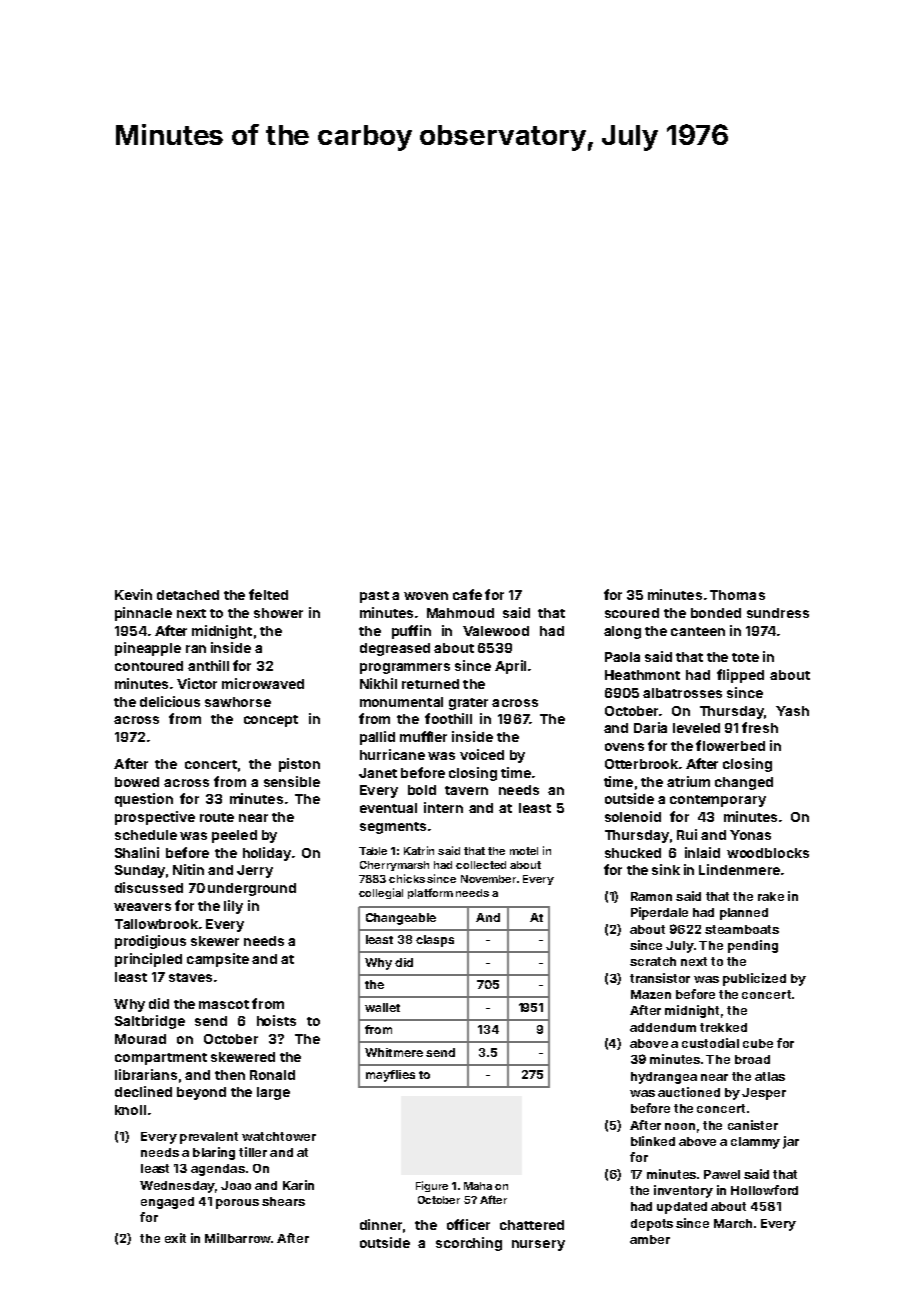 Image resolution: width=924 pixels, height=1308 pixels. Describe the element at coordinates (737, 595) in the image. I see `Thomas` at that location.
